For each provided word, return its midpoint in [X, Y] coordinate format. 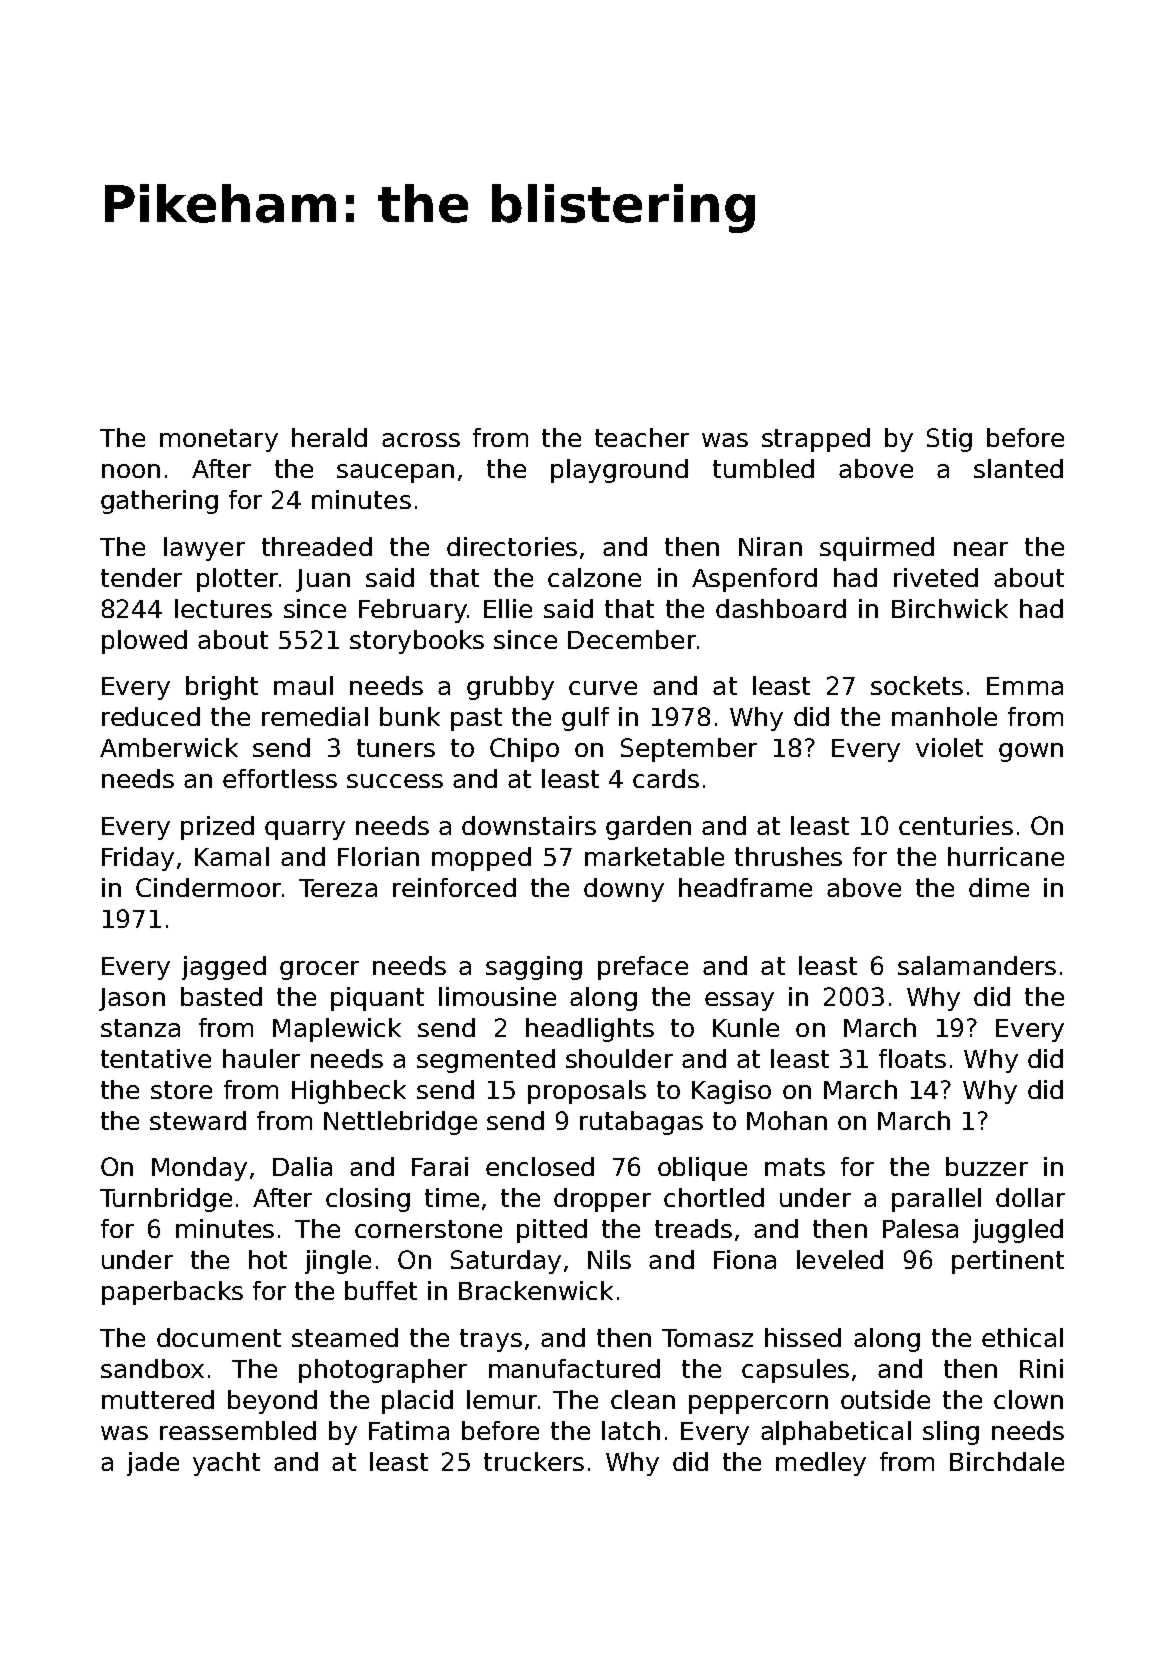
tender [141, 577]
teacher [642, 437]
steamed [345, 1337]
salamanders [977, 965]
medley [821, 1464]
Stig [949, 440]
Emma [1025, 686]
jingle [338, 1262]
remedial [315, 716]
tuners [396, 748]
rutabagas [641, 1123]
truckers [534, 1461]
